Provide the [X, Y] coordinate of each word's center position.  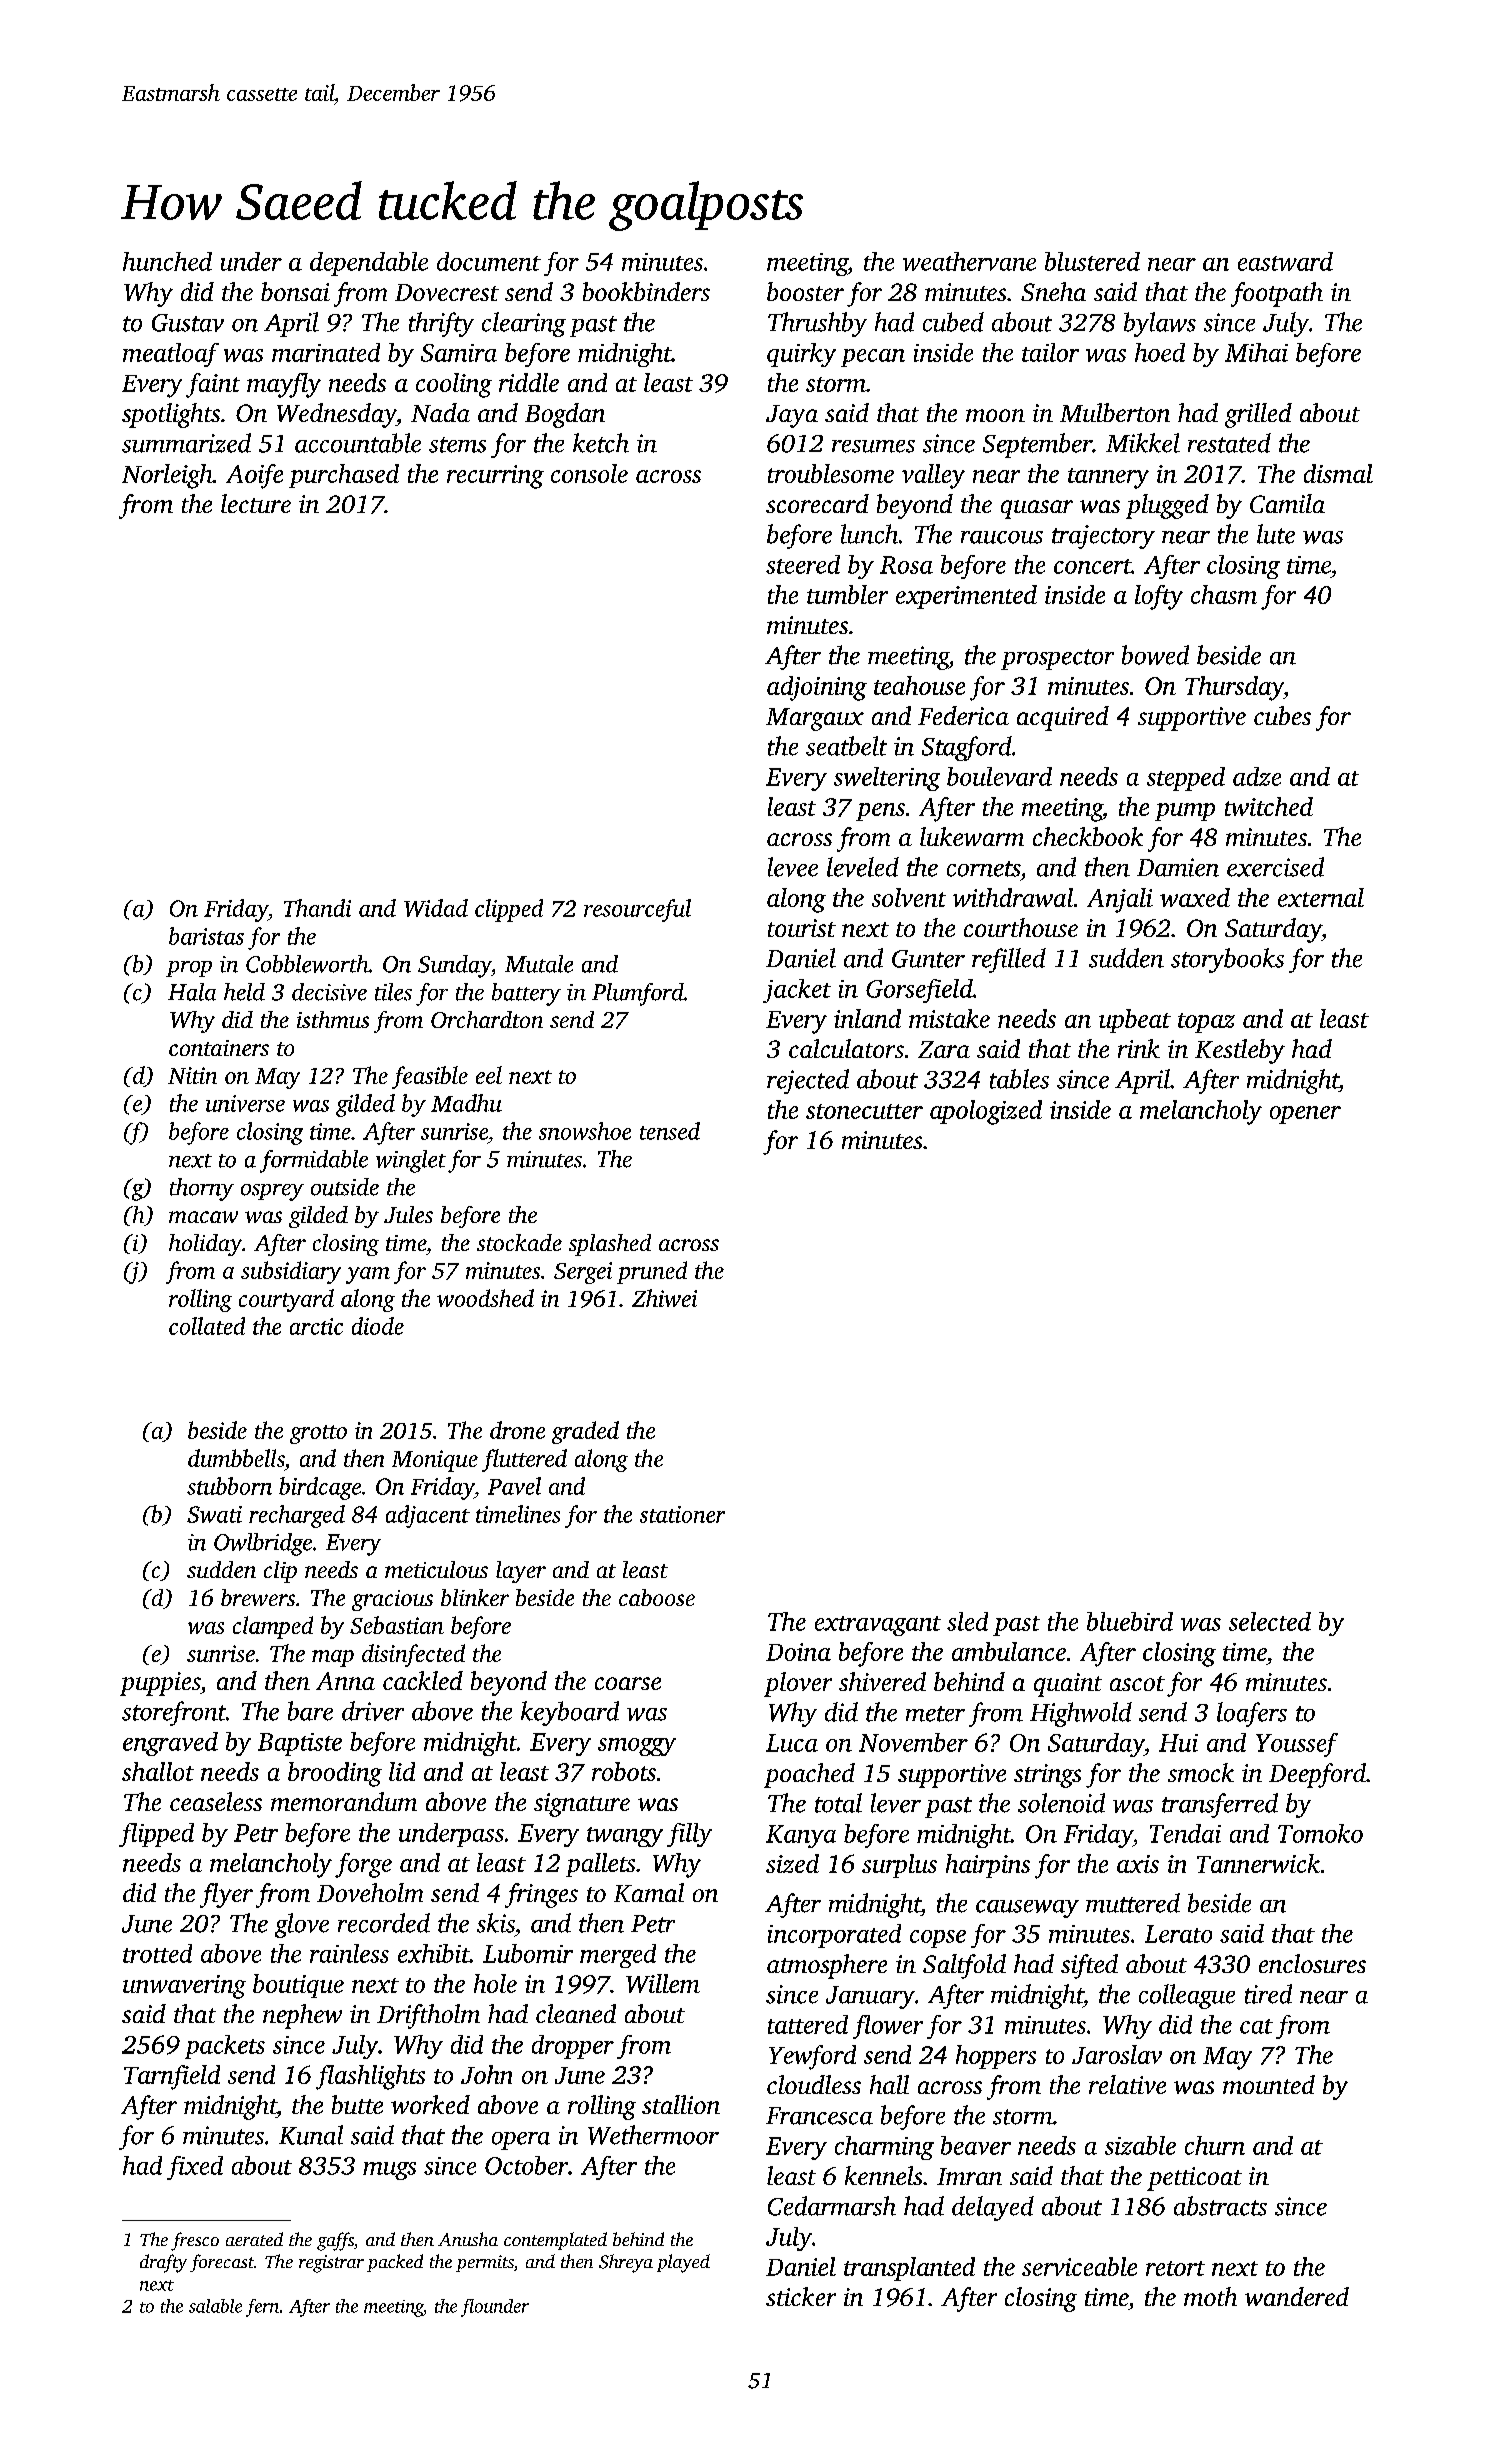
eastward [1285, 261]
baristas [206, 936]
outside [345, 1187]
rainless [349, 1953]
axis [1138, 1864]
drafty [163, 2263]
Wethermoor [653, 2135]
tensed [670, 1131]
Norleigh [167, 476]
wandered [1297, 2296]
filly [689, 1835]
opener [1305, 1115]
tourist [802, 928]
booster [805, 291]
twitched [1269, 806]
